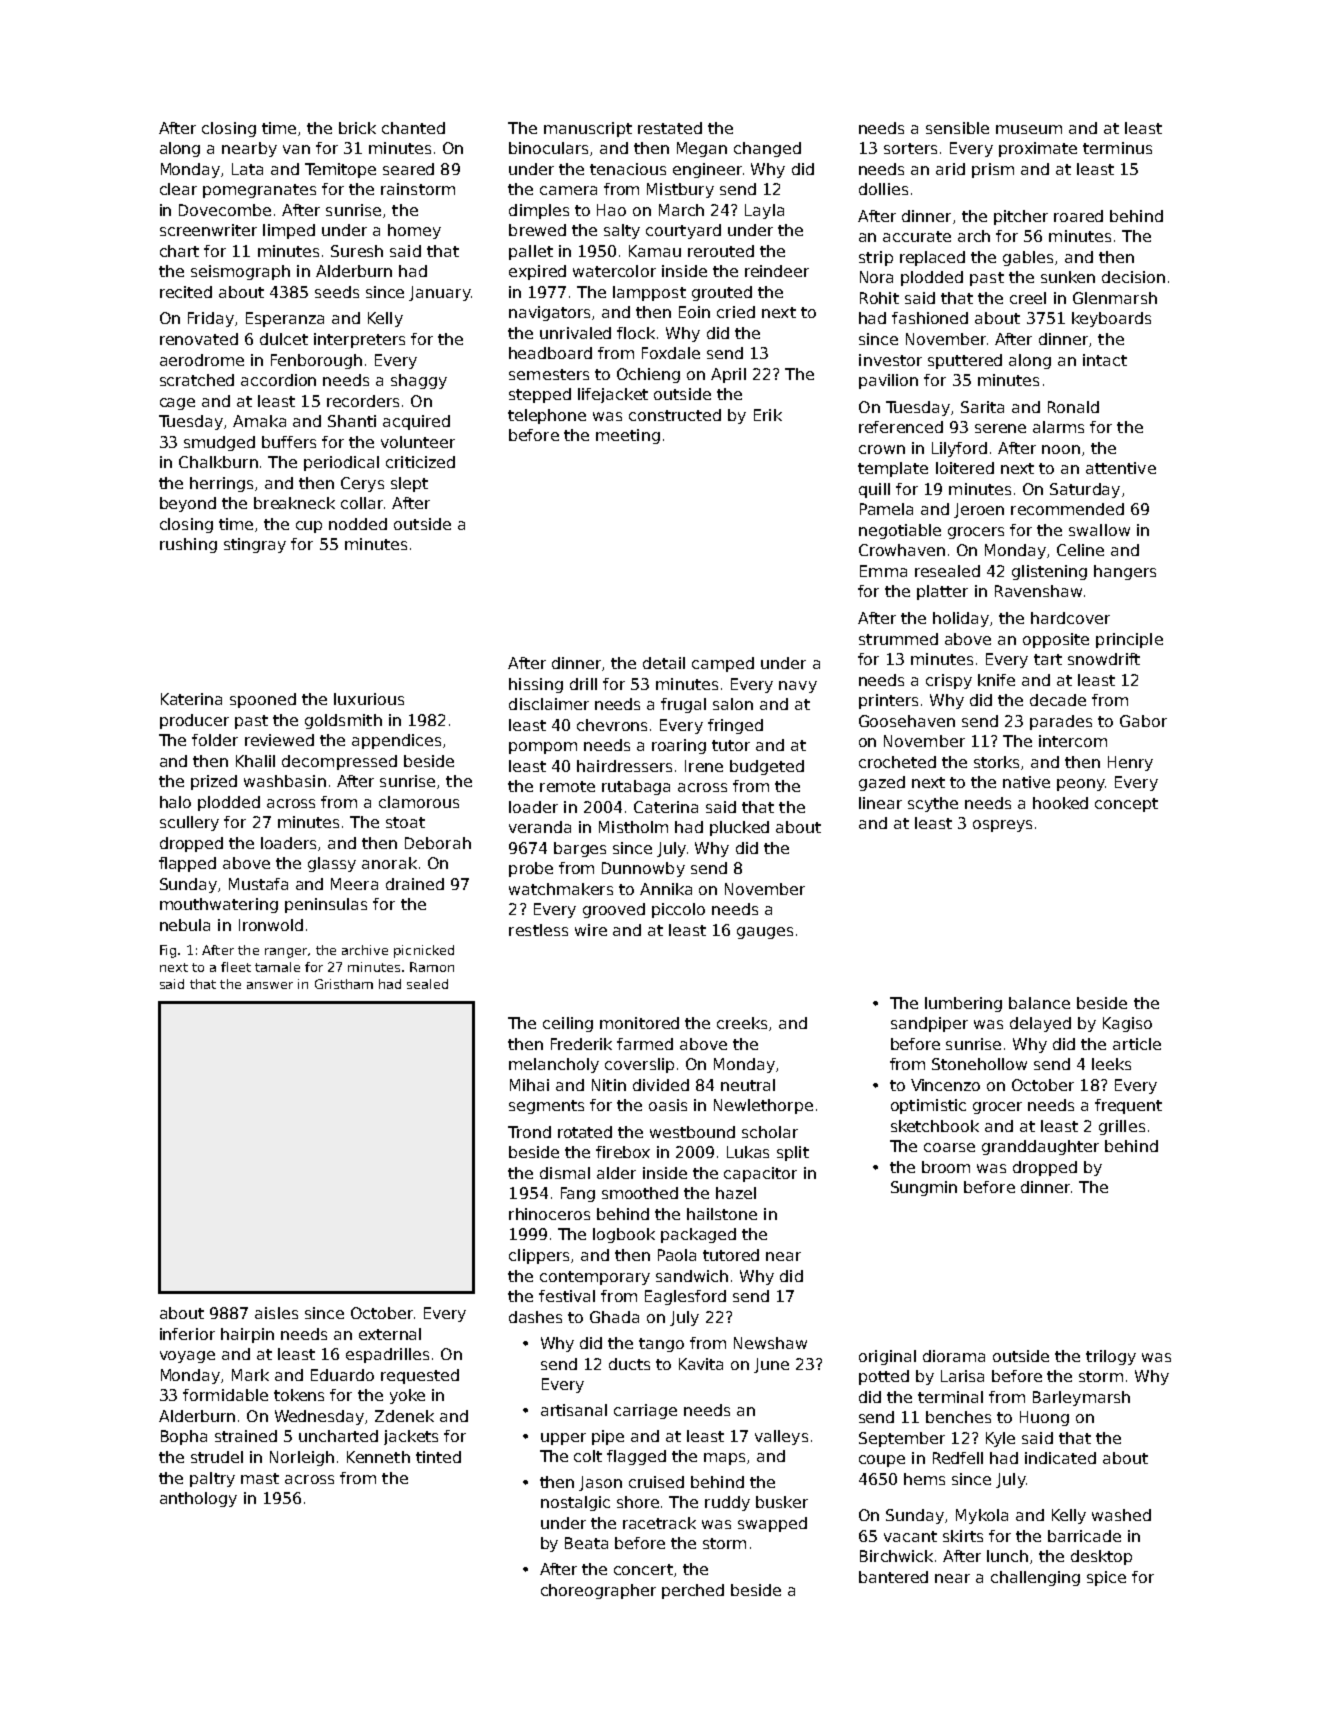  Describe the element at coordinates (728, 375) in the page. I see `April` at that location.
